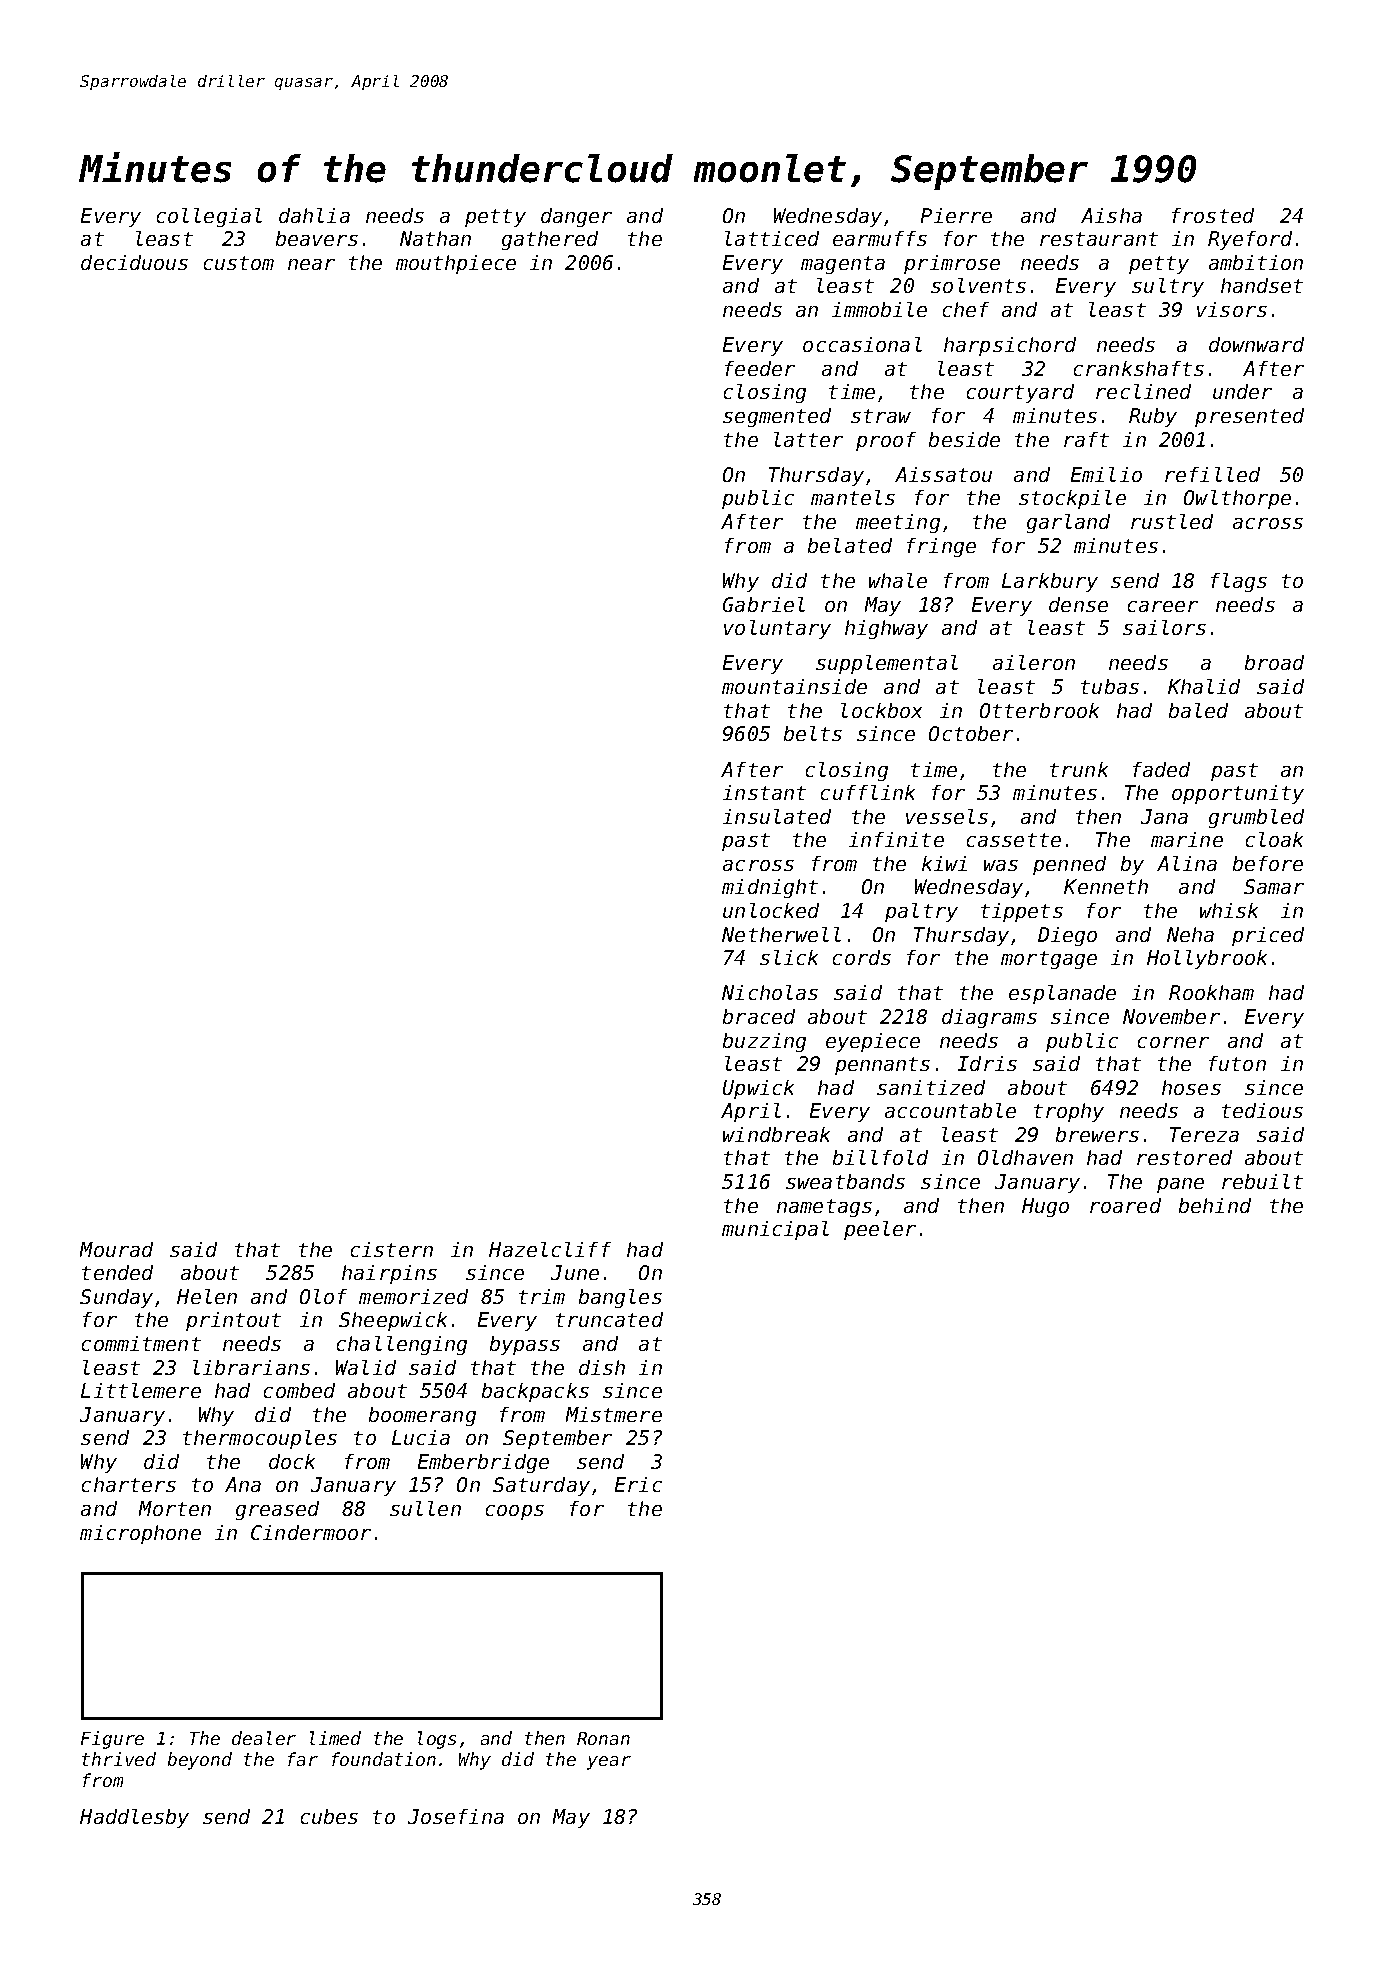  Describe the element at coordinates (760, 368) in the image. I see `feeder` at that location.
